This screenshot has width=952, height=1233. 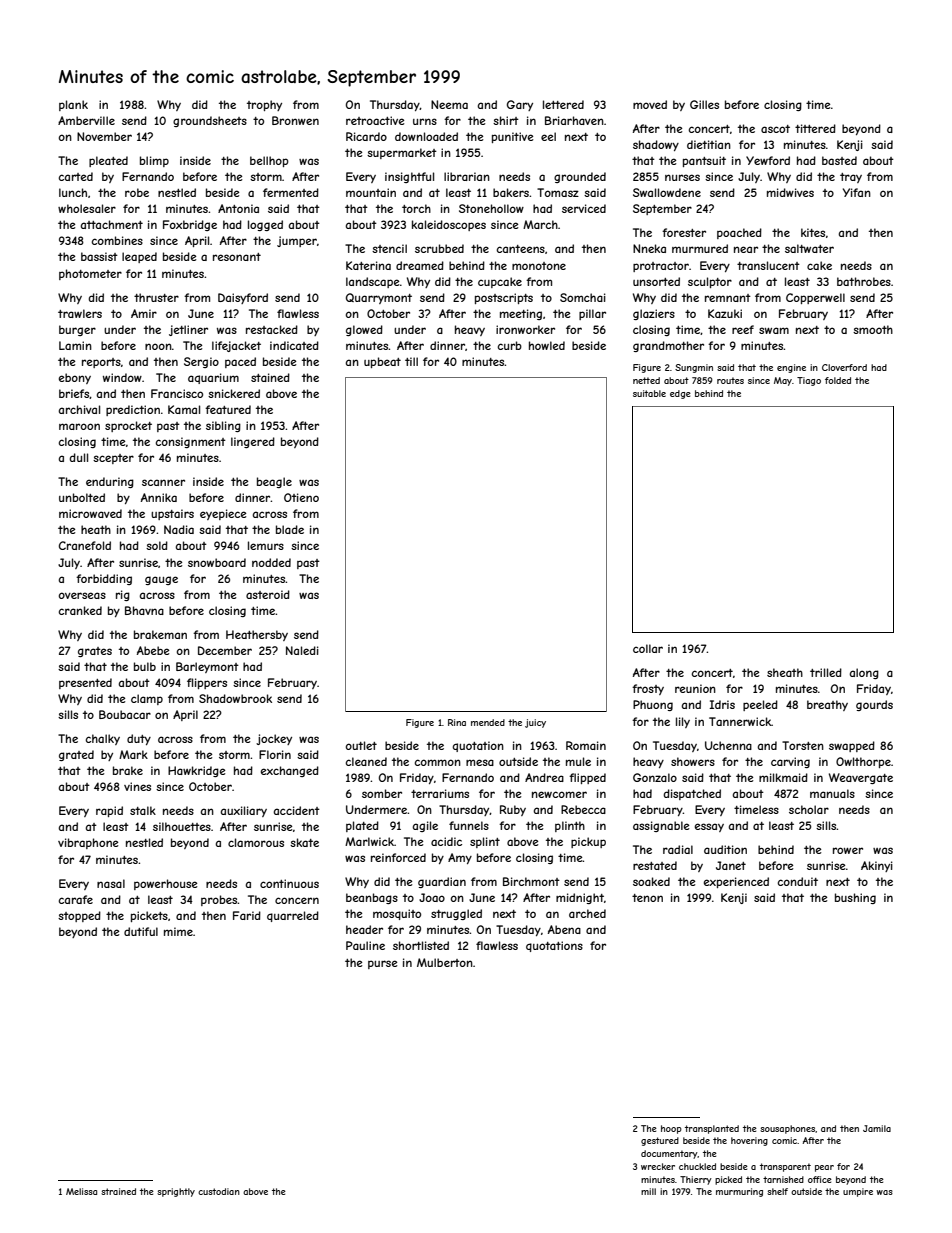 I want to click on punitive, so click(x=512, y=137).
